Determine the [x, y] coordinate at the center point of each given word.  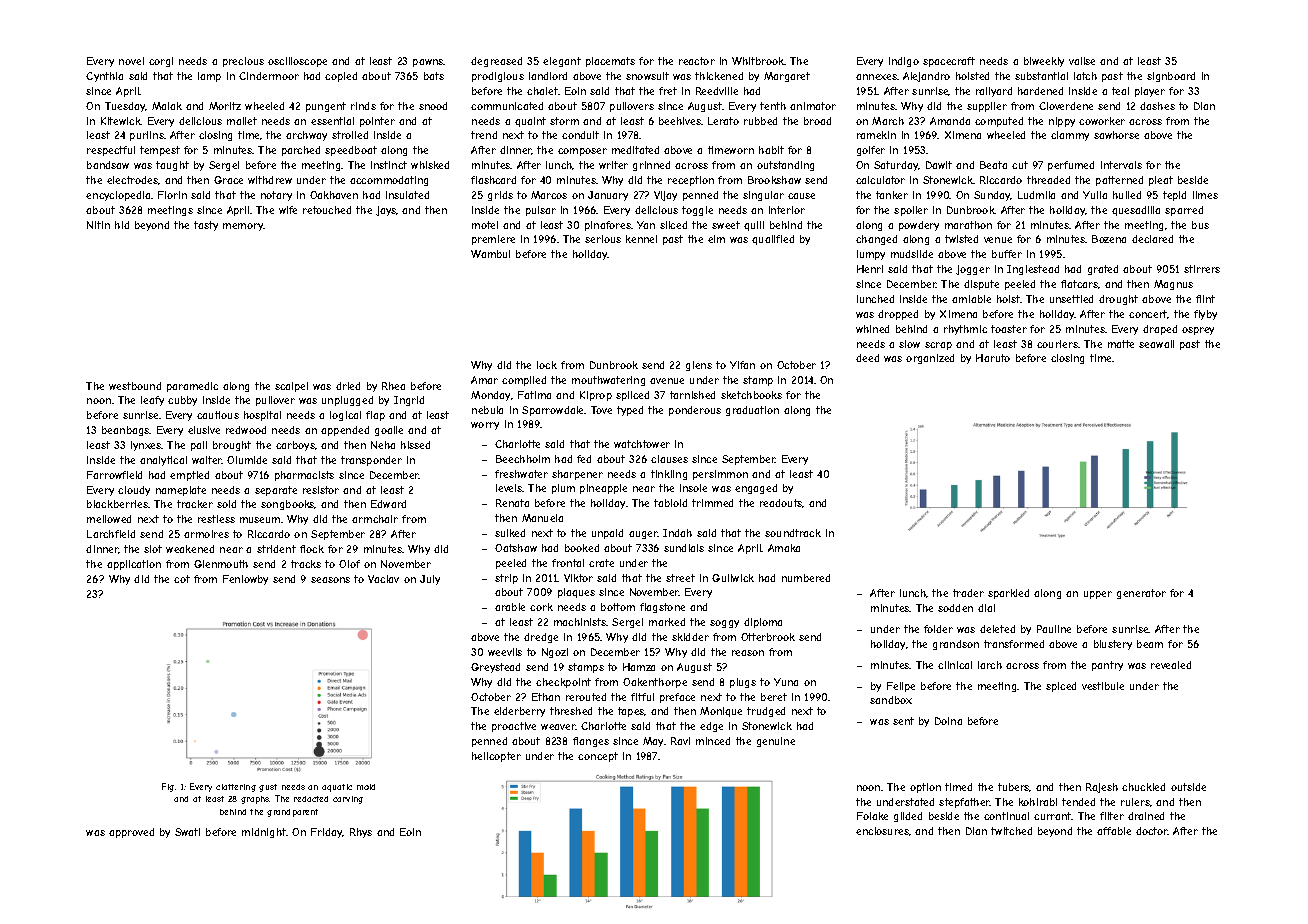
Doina [948, 721]
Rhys [361, 833]
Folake [872, 816]
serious [603, 239]
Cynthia [104, 77]
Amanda [950, 121]
